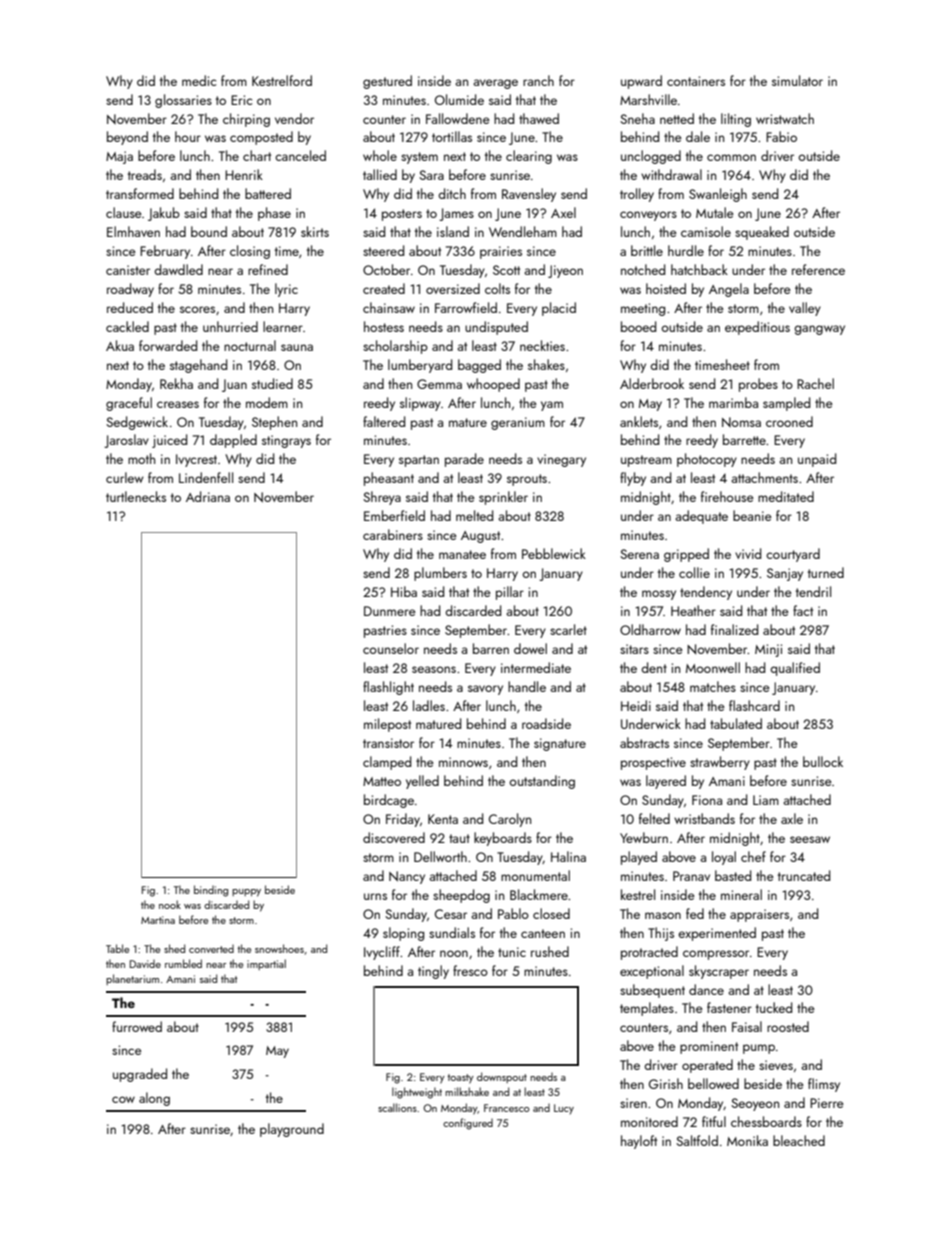 The width and height of the image is (952, 1233). What do you see at coordinates (123, 1099) in the image?
I see `cow` at bounding box center [123, 1099].
